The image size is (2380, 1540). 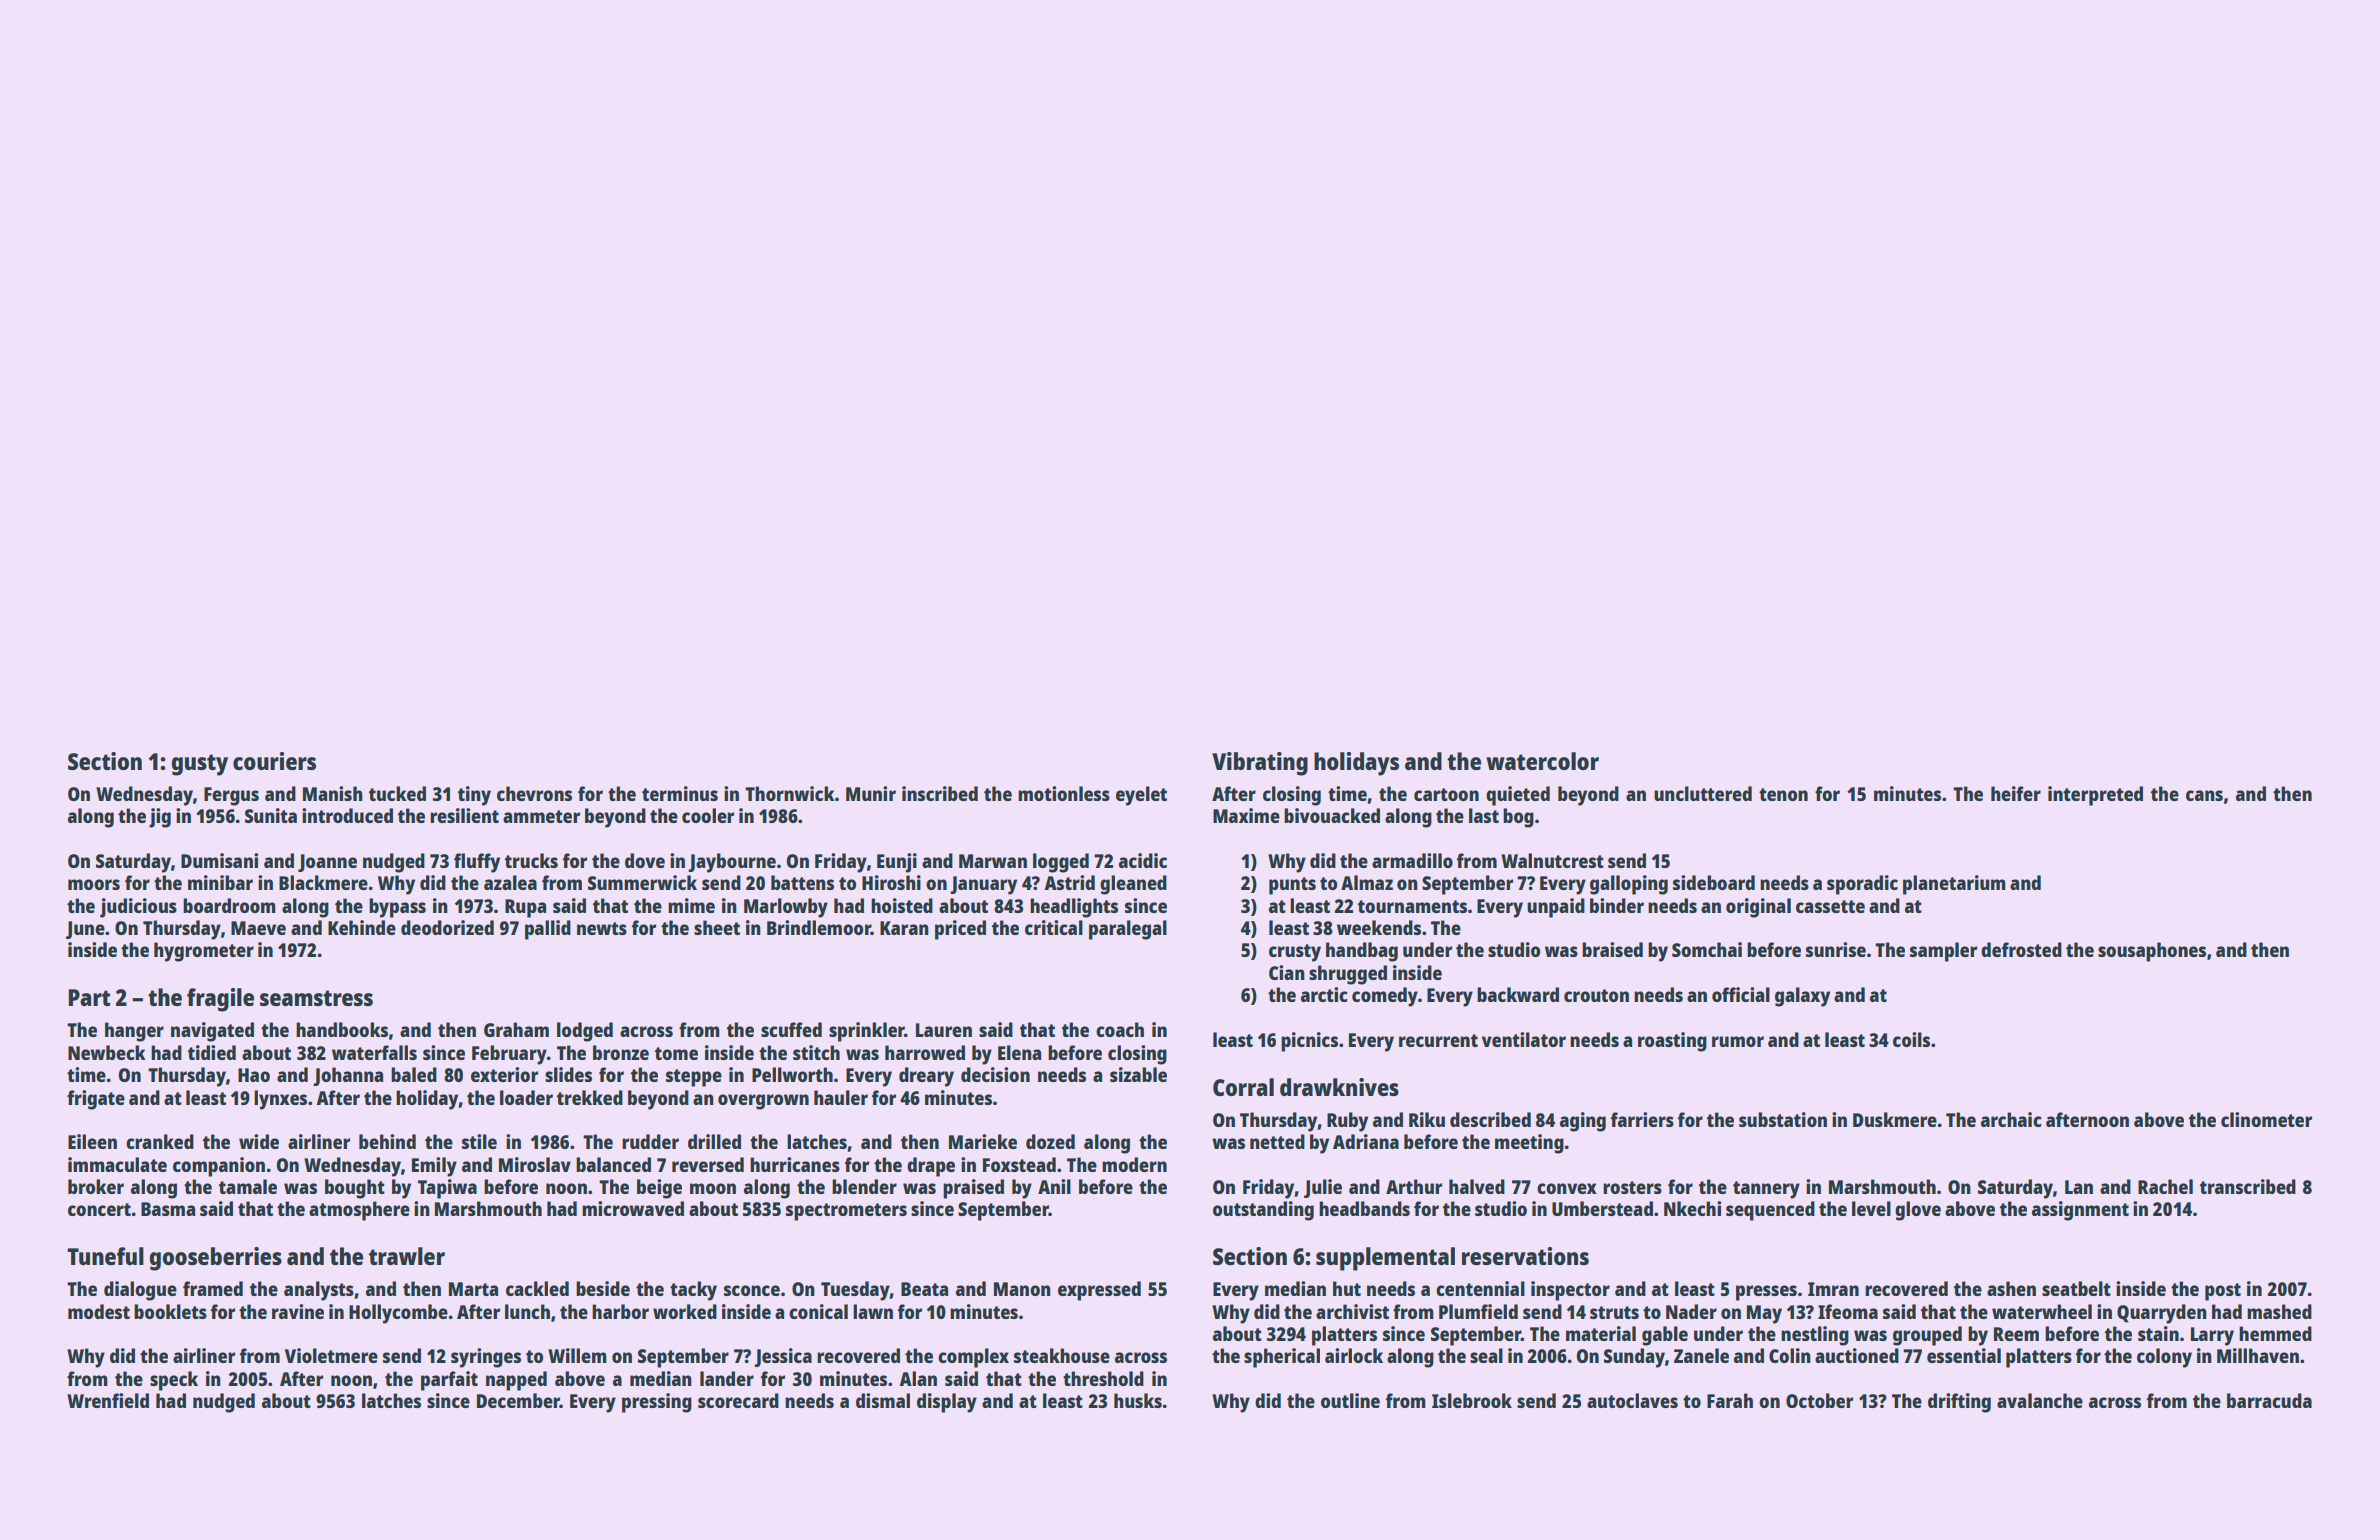 I want to click on stain, so click(x=2158, y=1333).
